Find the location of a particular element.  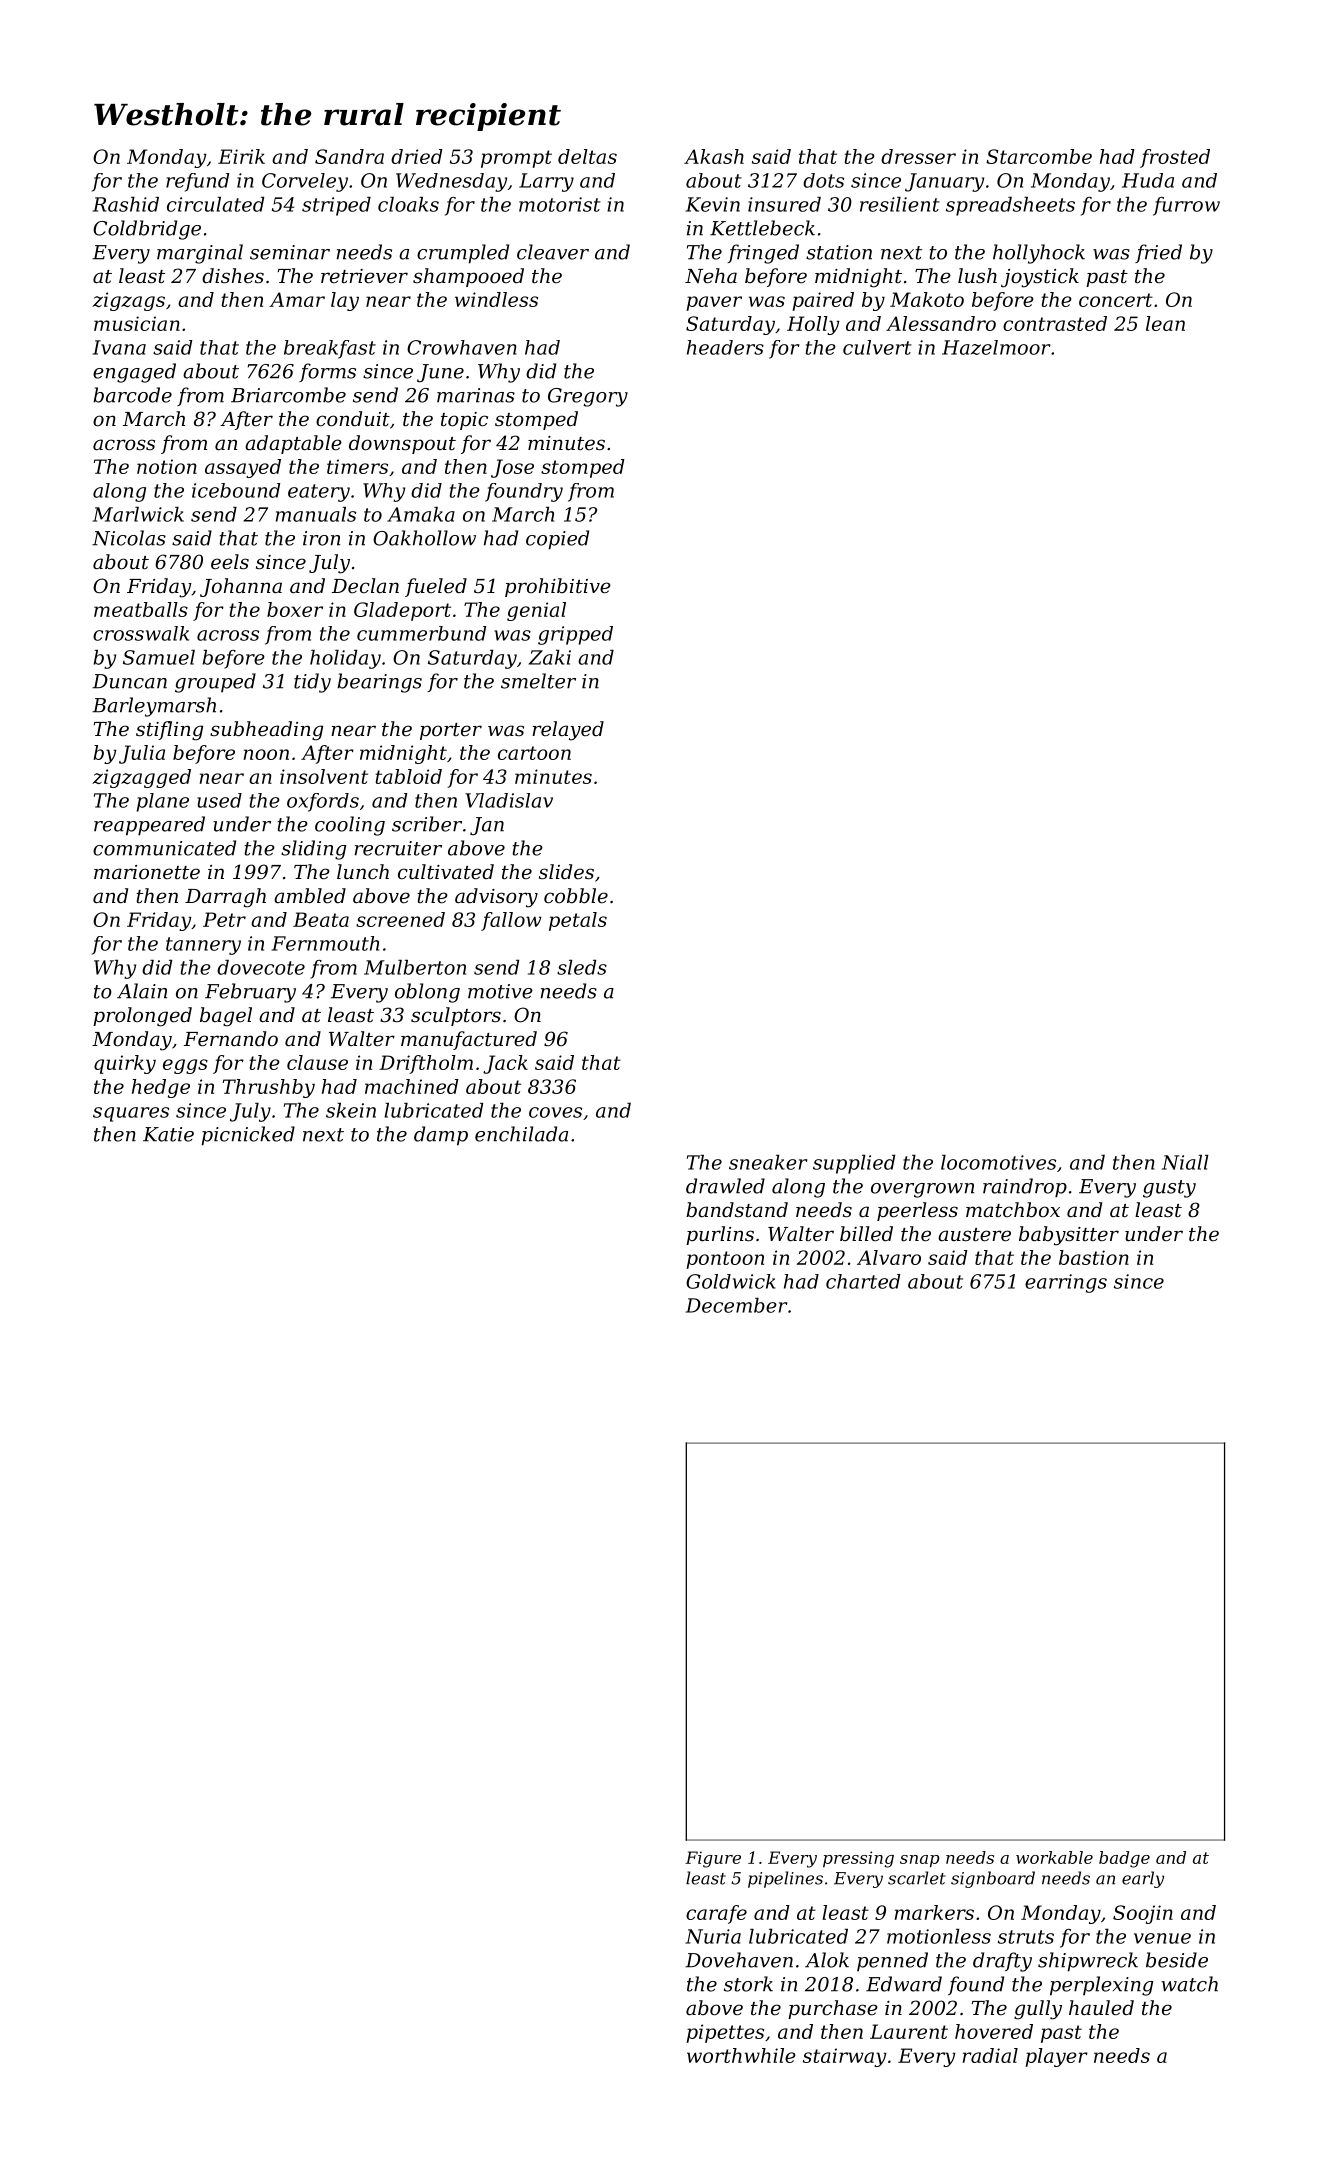

Hazelmoor is located at coordinates (996, 347).
